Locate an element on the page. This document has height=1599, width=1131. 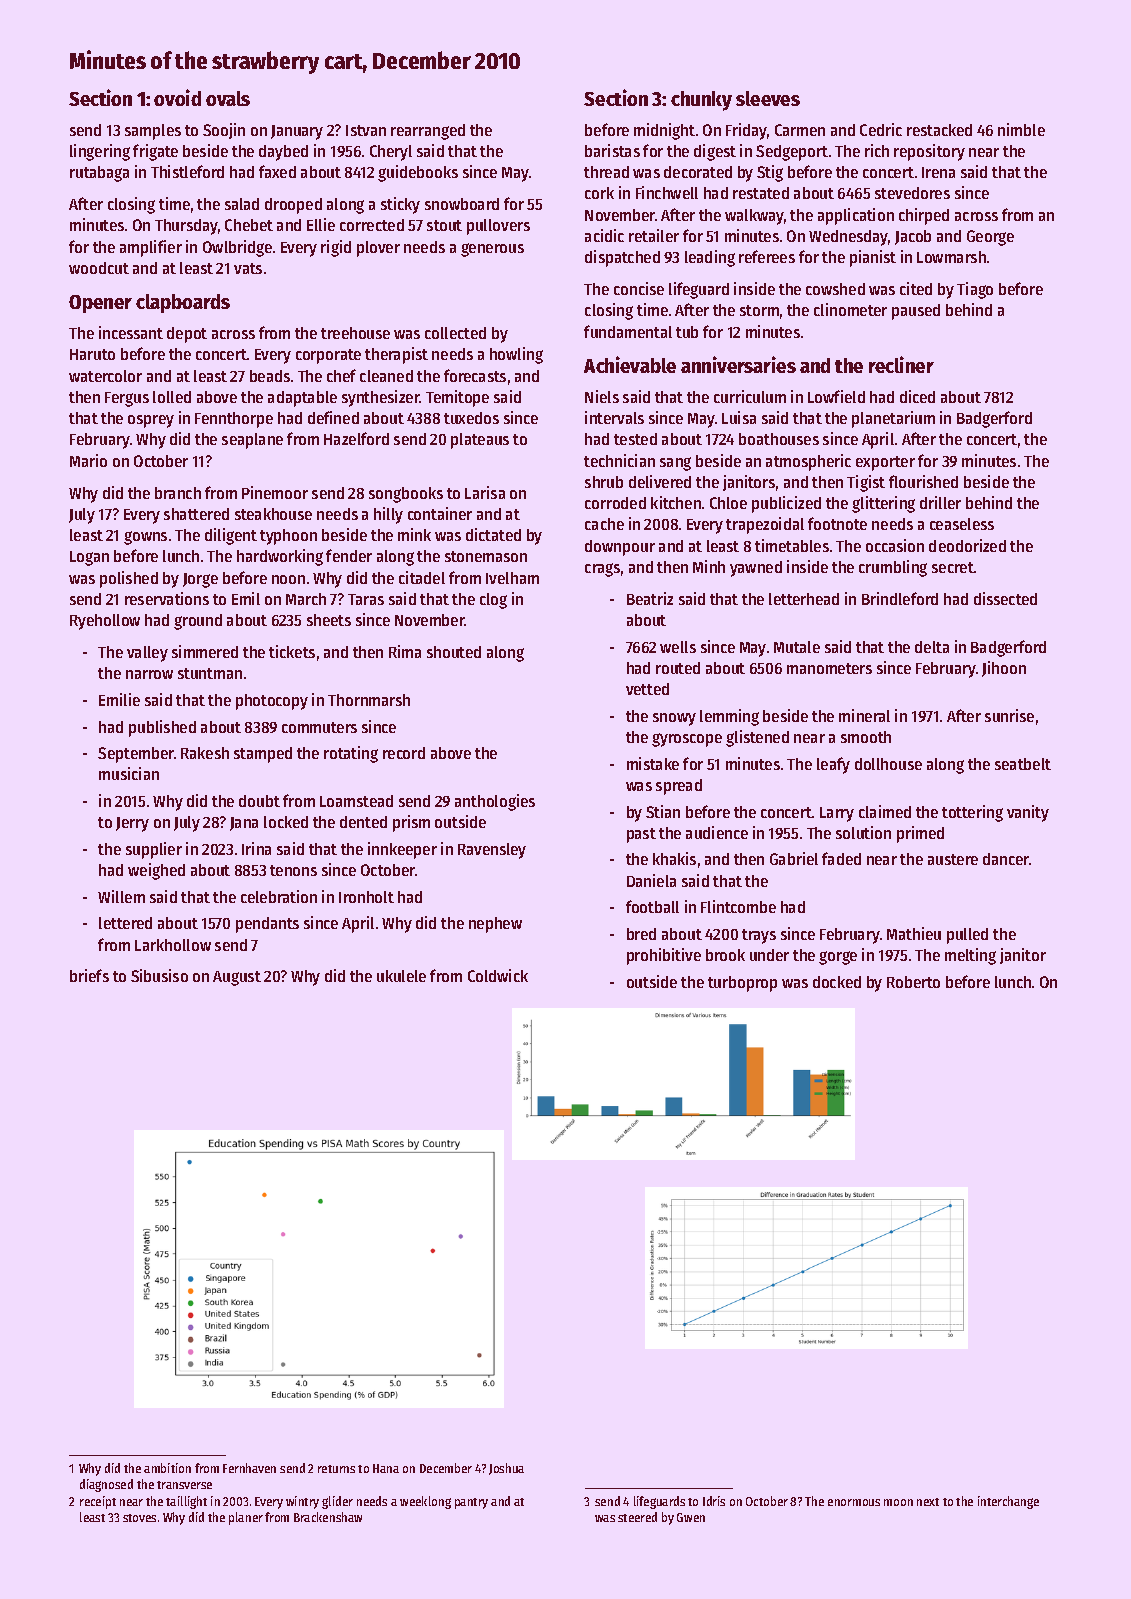
glittering is located at coordinates (883, 504).
